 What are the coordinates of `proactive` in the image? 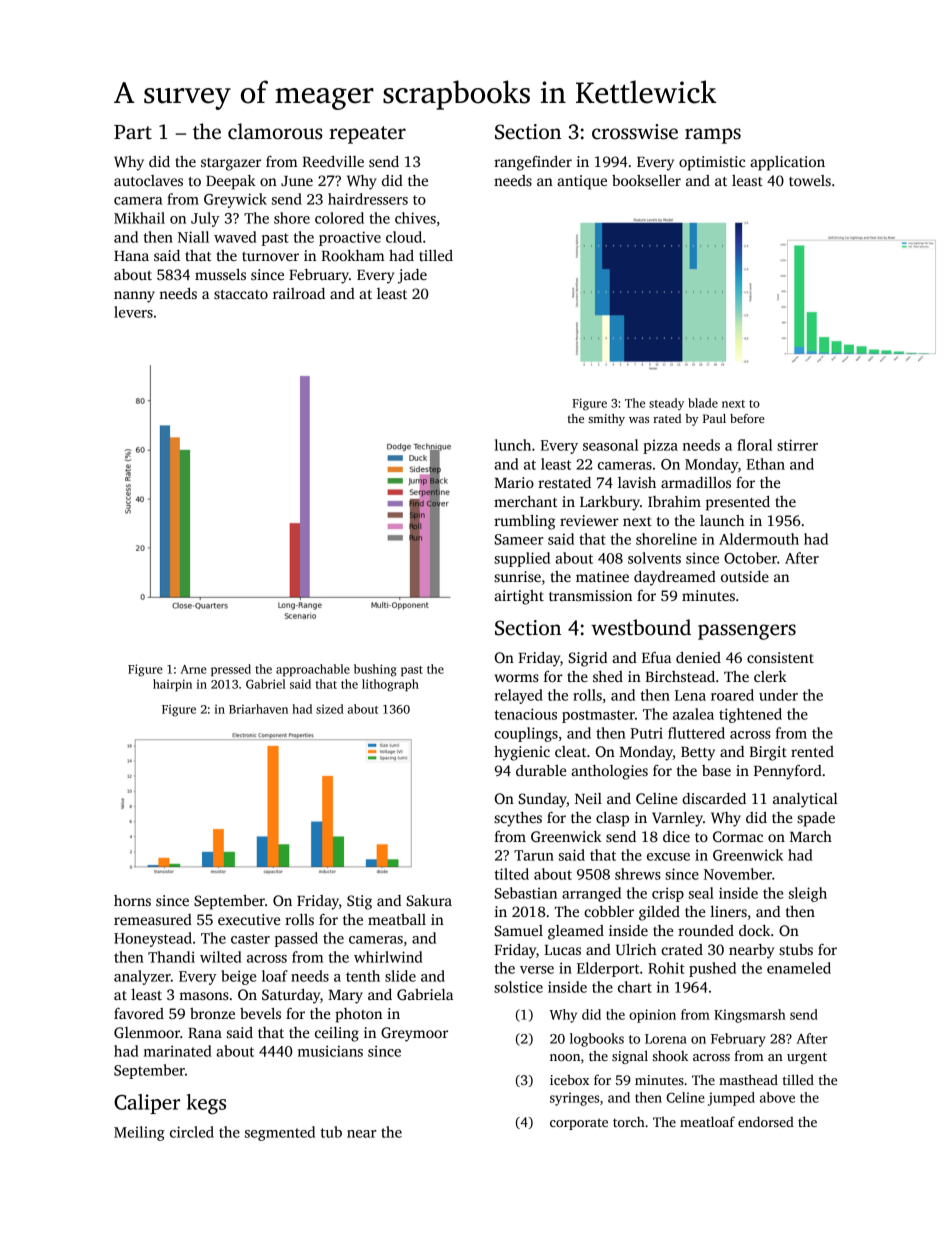 It's located at (350, 238).
